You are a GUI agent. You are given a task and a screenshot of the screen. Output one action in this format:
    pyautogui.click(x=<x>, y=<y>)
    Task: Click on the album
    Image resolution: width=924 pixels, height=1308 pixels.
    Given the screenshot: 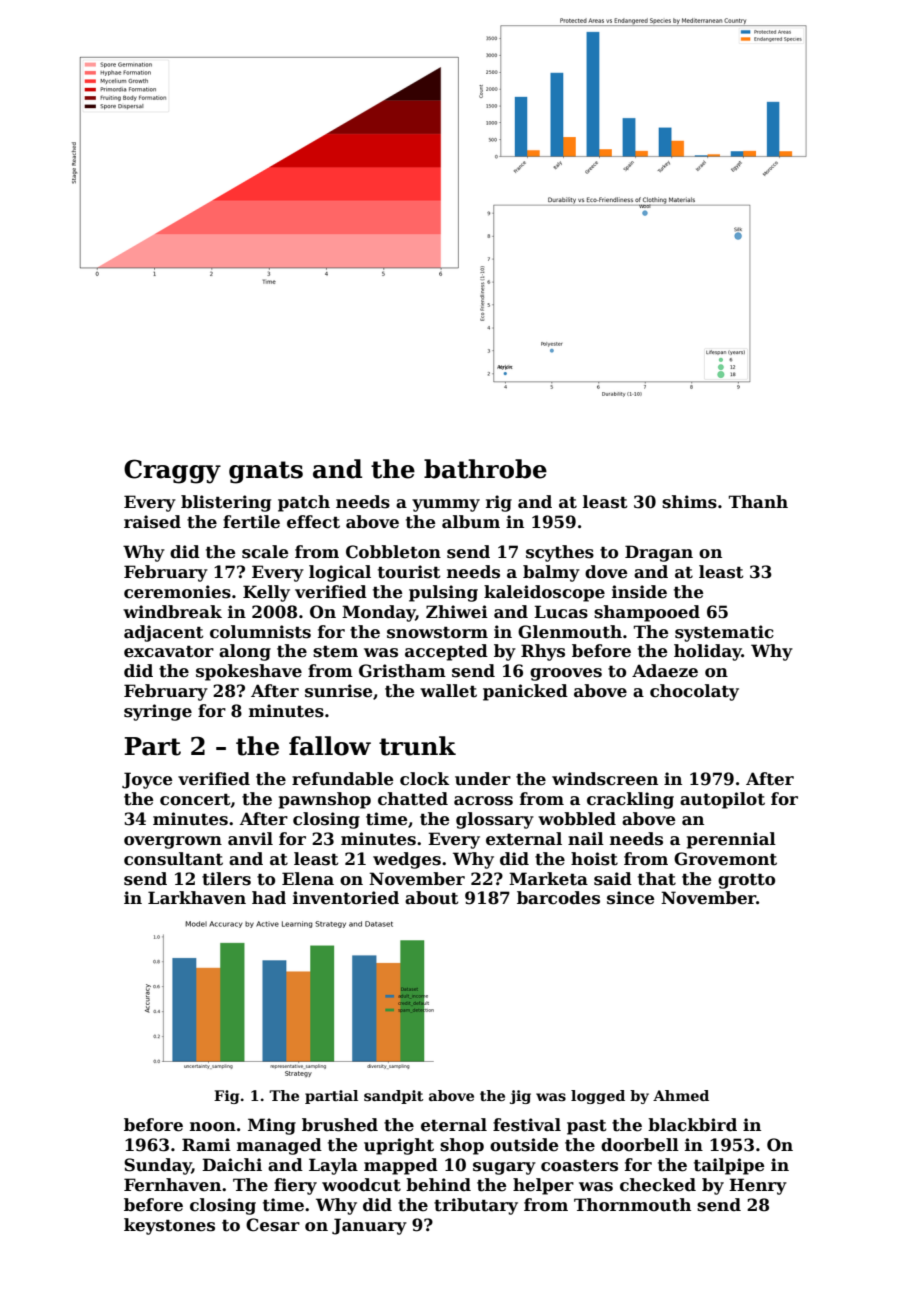 What is the action you would take?
    pyautogui.click(x=471, y=522)
